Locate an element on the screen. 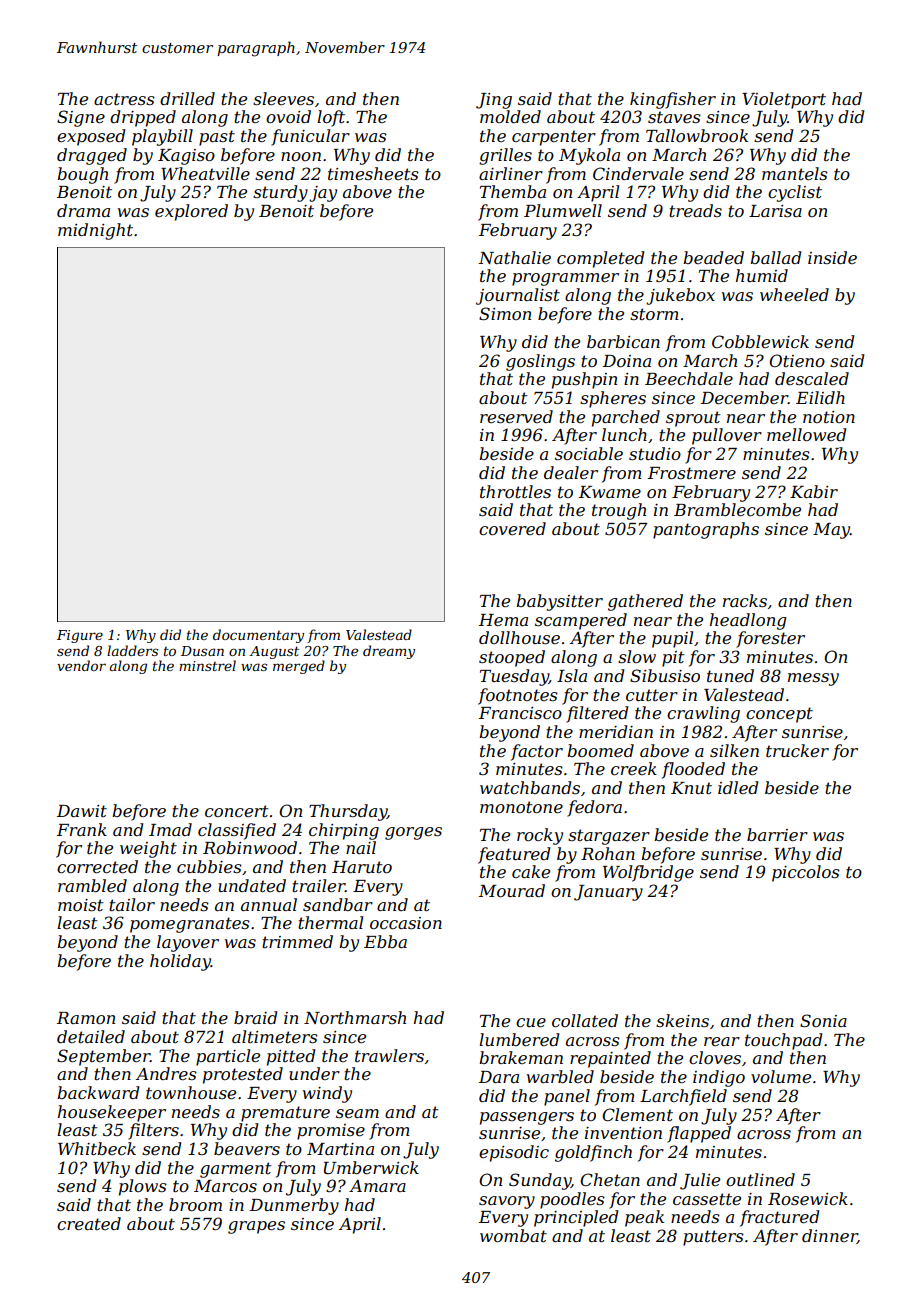 This screenshot has height=1308, width=924. midnight is located at coordinates (95, 231).
